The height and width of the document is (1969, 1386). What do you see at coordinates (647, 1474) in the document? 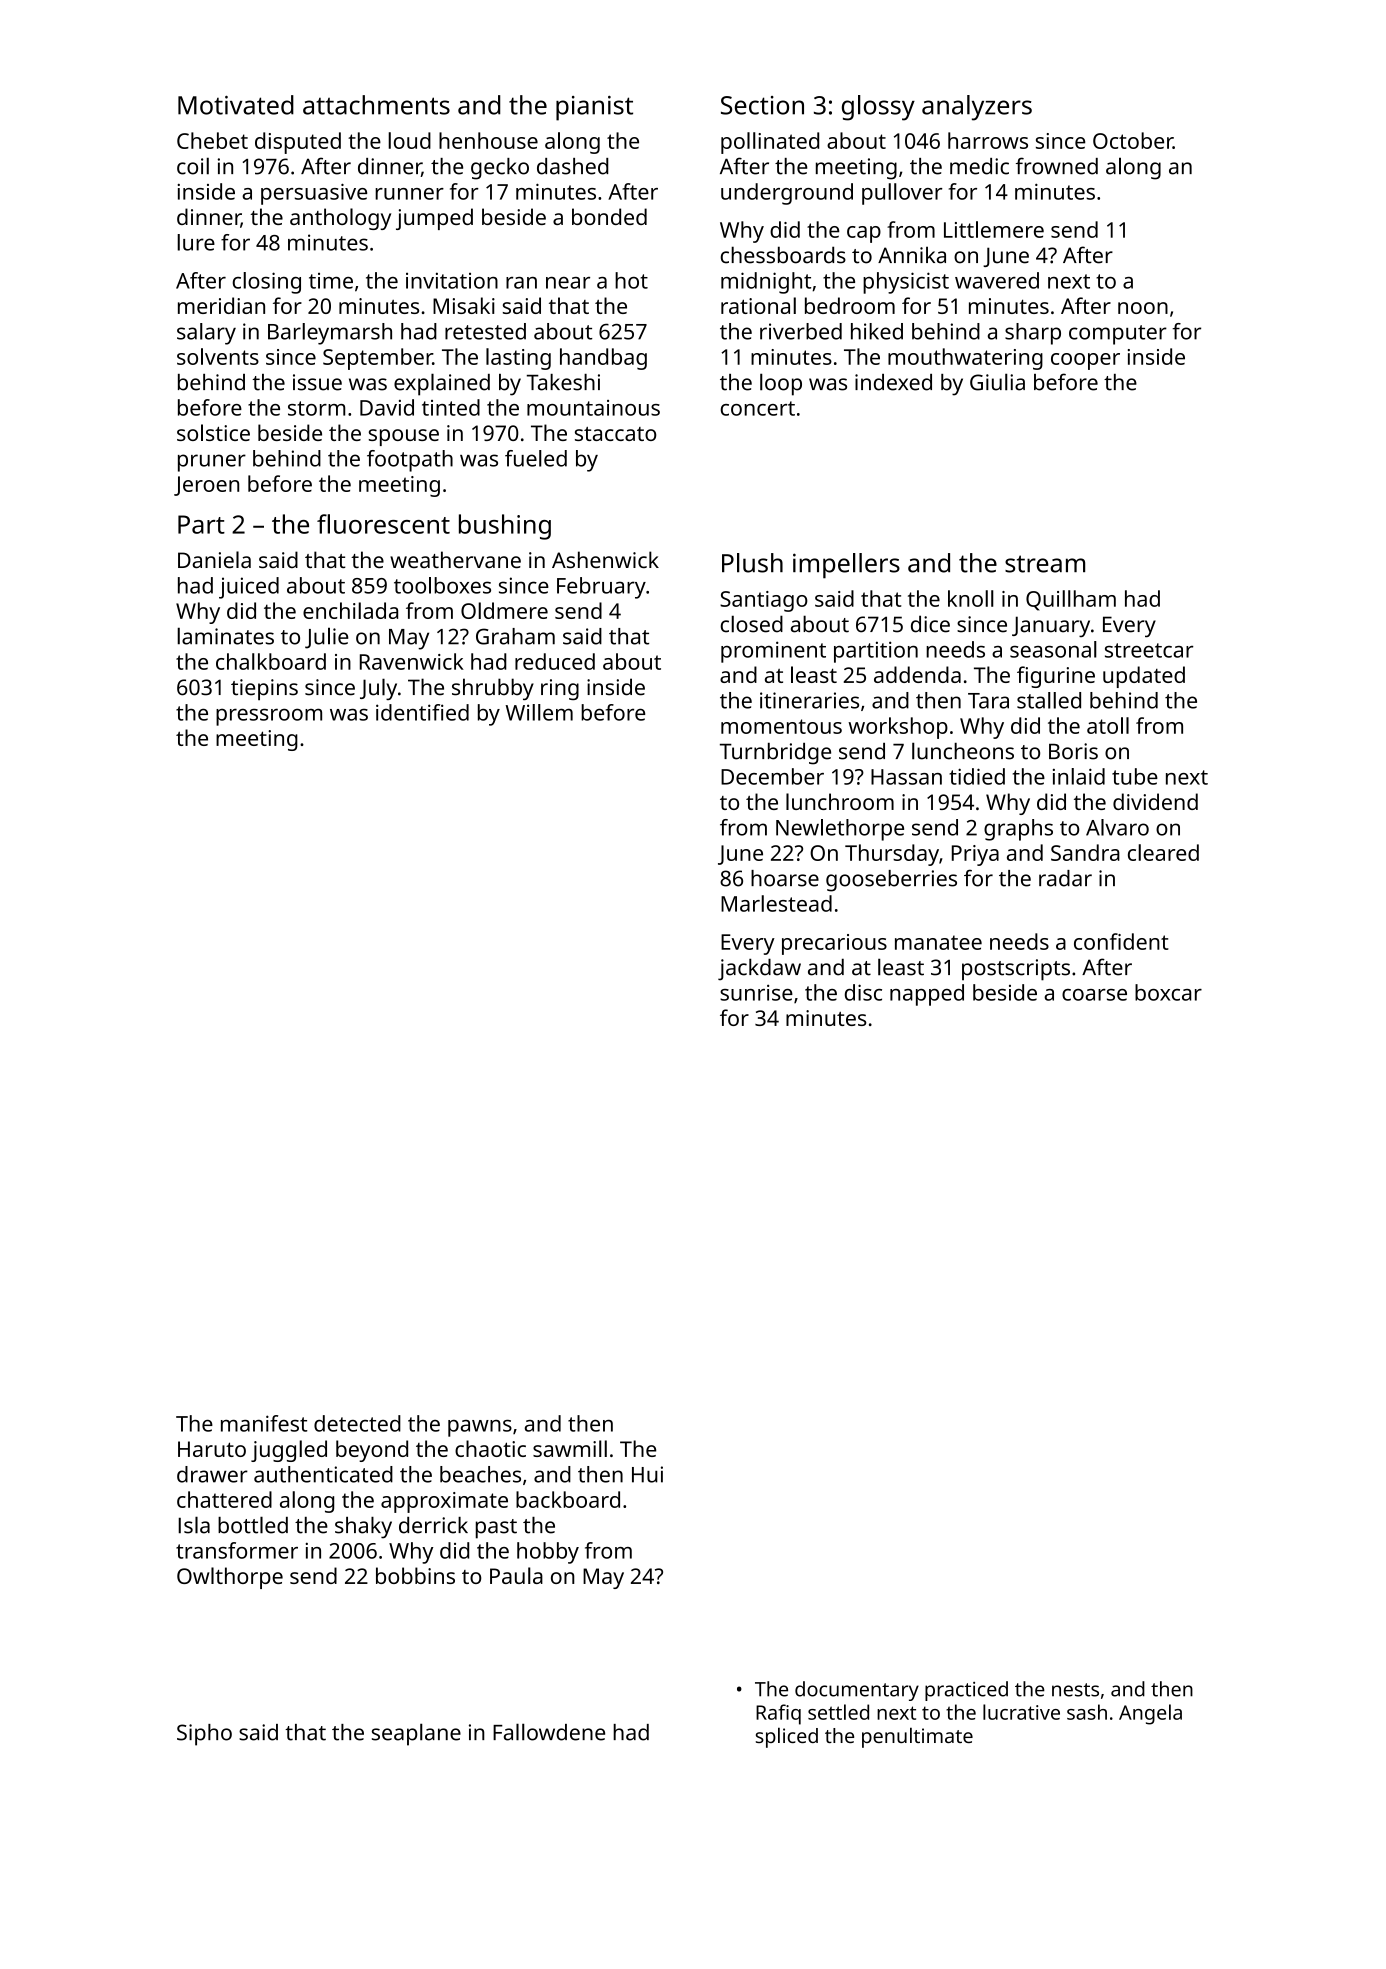
I see `Hui` at bounding box center [647, 1474].
